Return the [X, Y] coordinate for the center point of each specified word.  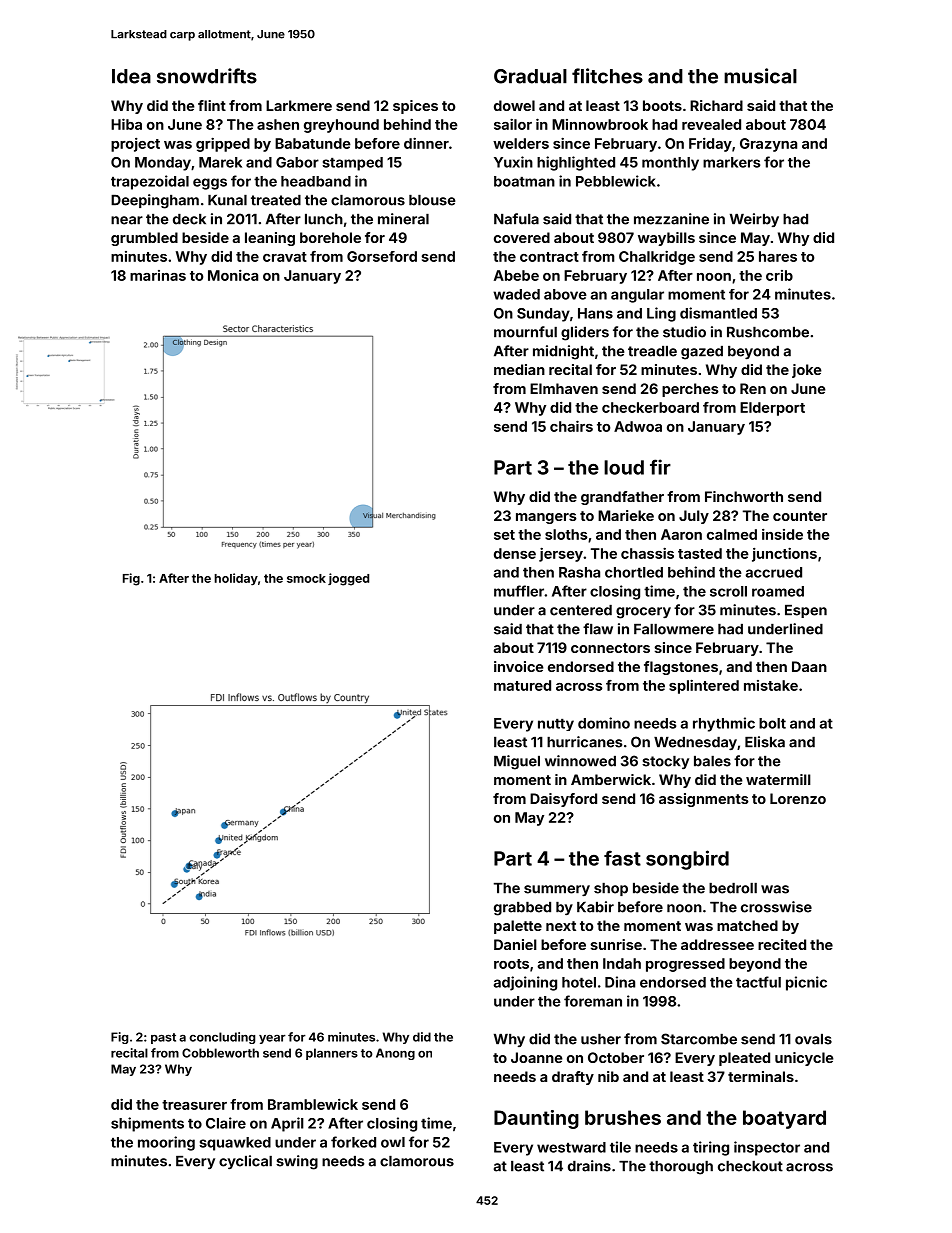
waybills [666, 239]
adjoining [525, 983]
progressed [685, 965]
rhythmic [724, 724]
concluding [222, 1038]
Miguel [517, 762]
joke [807, 371]
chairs [571, 426]
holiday [236, 579]
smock [306, 578]
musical [760, 76]
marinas [158, 275]
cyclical [245, 1162]
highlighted [576, 163]
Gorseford [382, 256]
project [135, 145]
